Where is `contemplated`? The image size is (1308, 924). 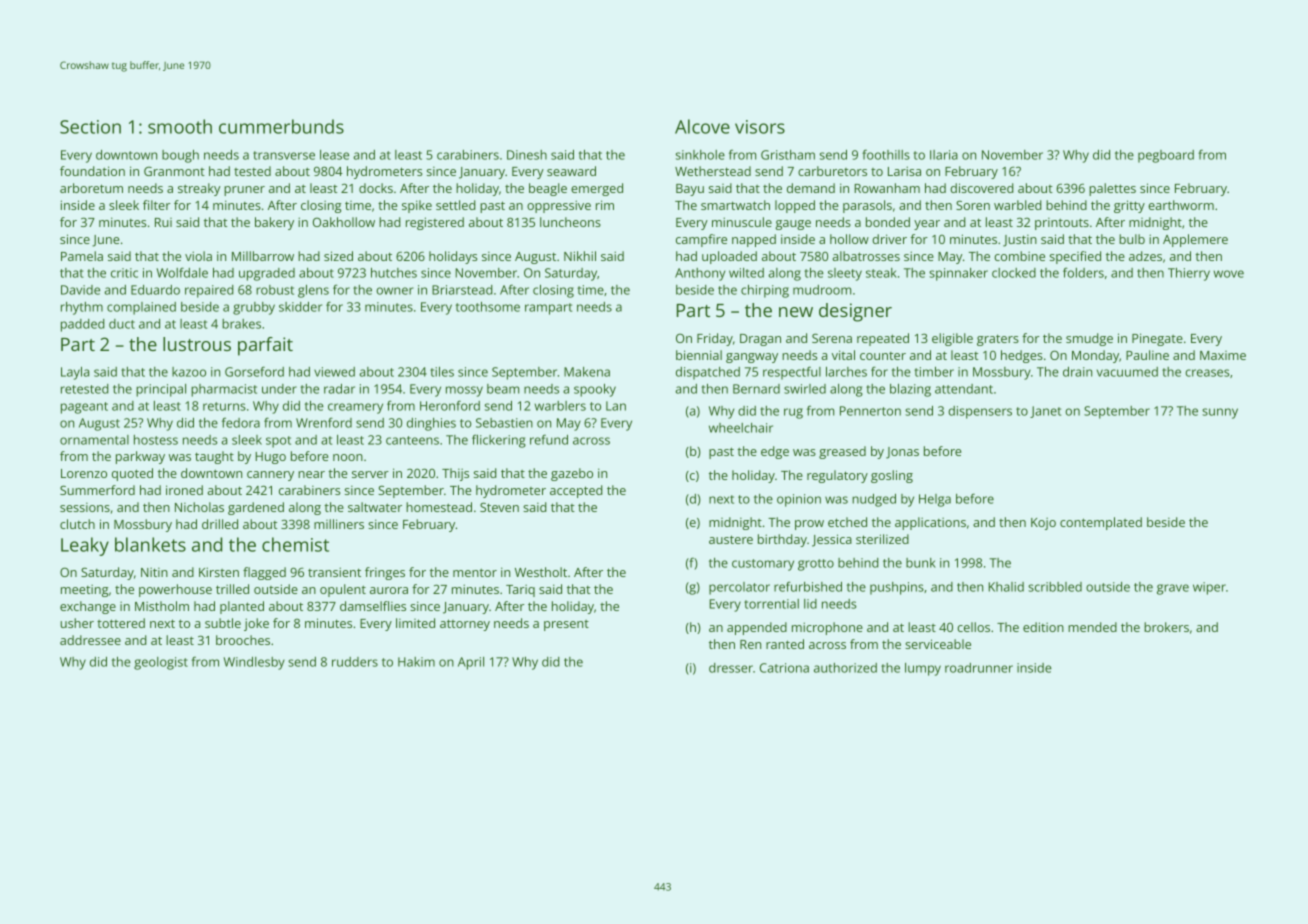 contemplated is located at coordinates (1101, 523).
